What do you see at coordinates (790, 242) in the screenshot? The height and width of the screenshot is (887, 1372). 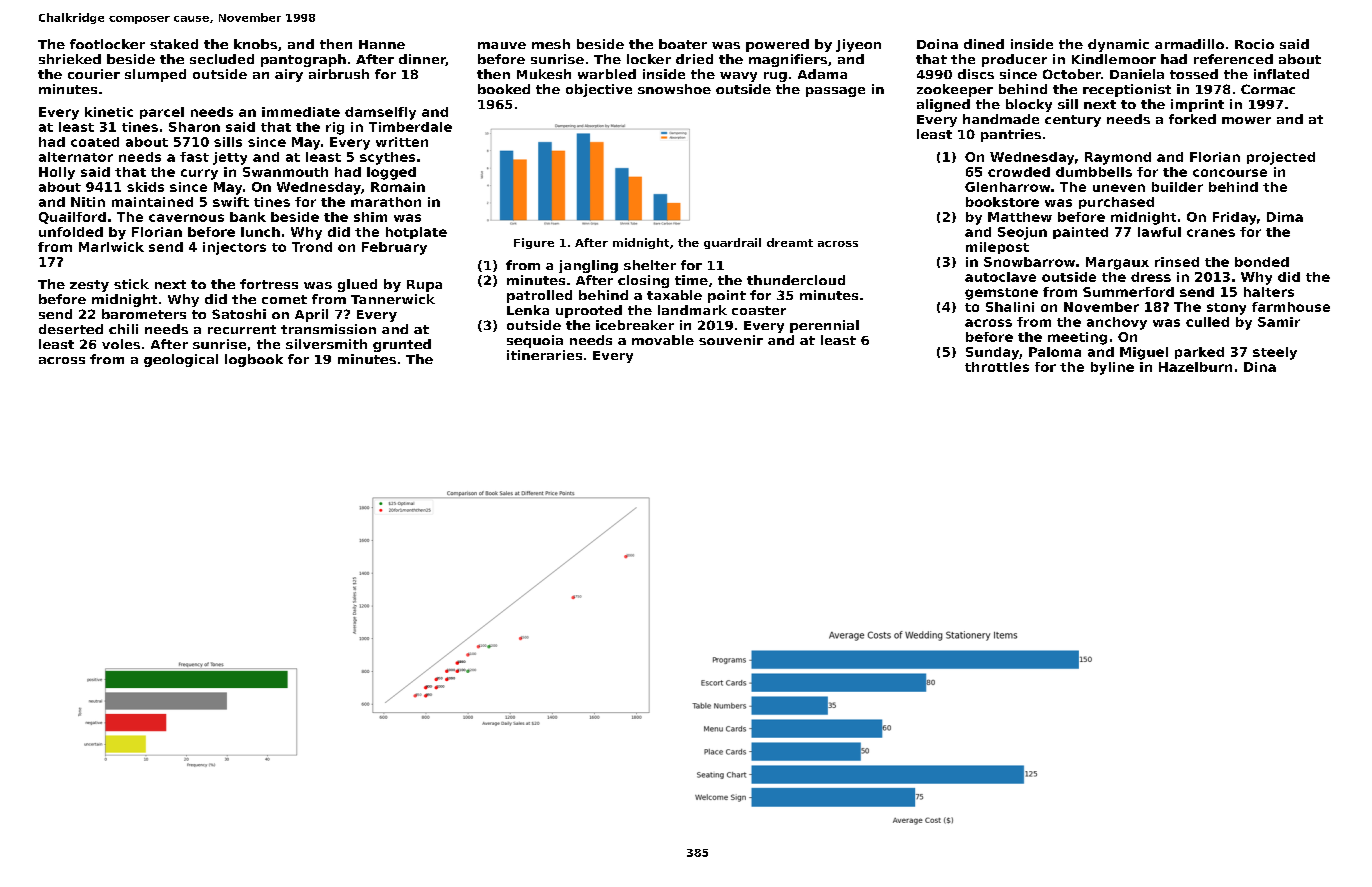 I see `dreamt` at bounding box center [790, 242].
